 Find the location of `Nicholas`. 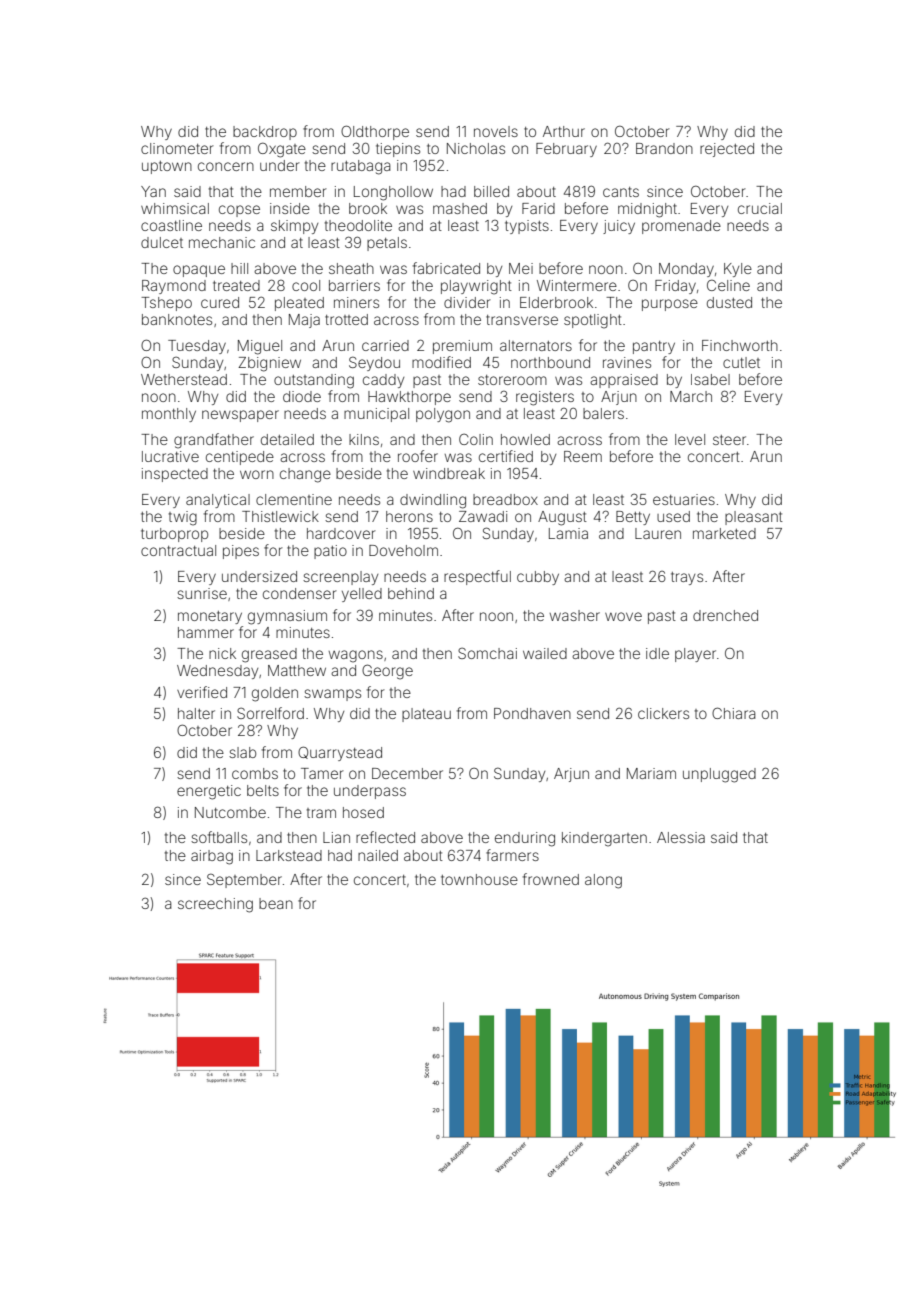

Nicholas is located at coordinates (476, 148).
